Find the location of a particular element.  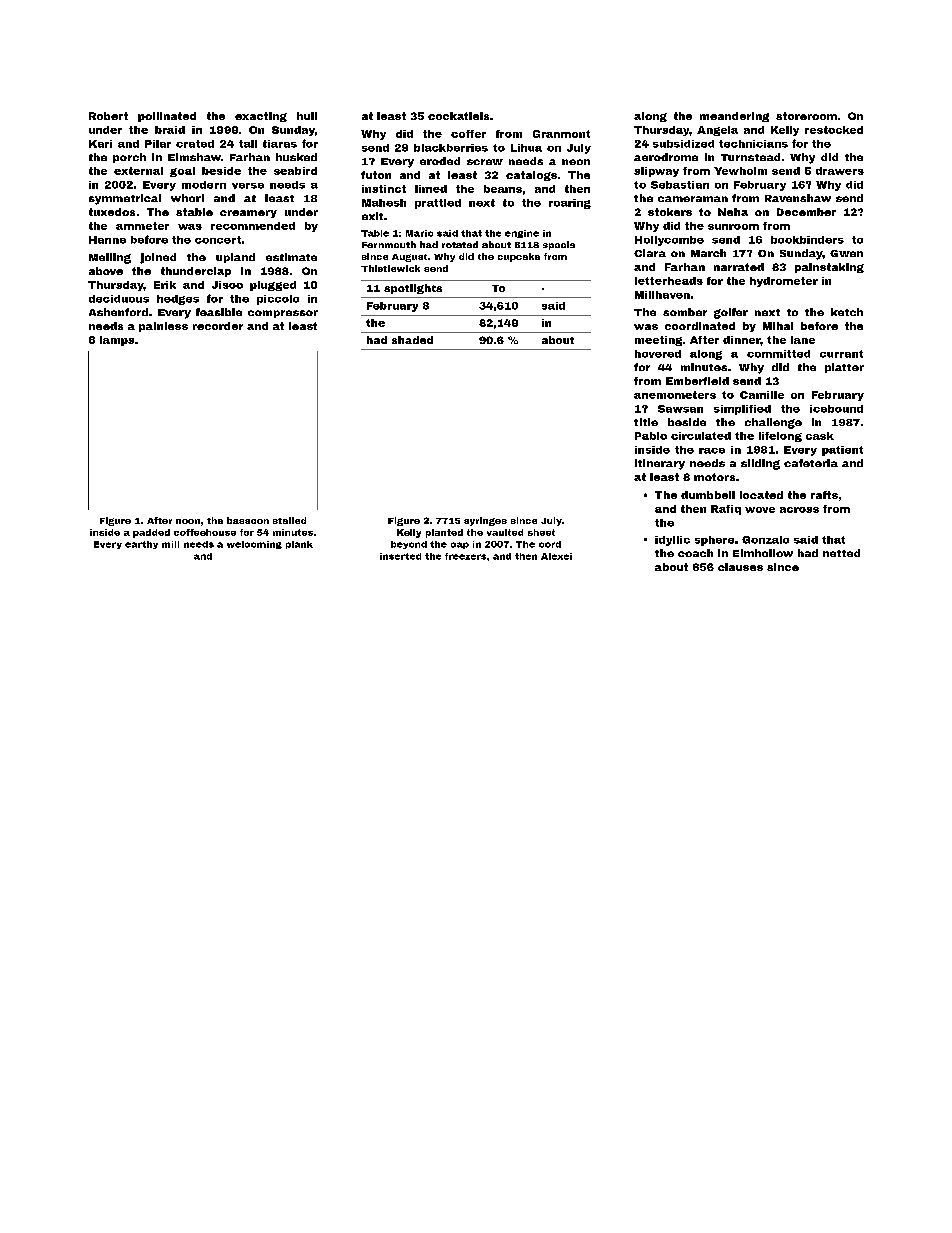

hull is located at coordinates (307, 116).
